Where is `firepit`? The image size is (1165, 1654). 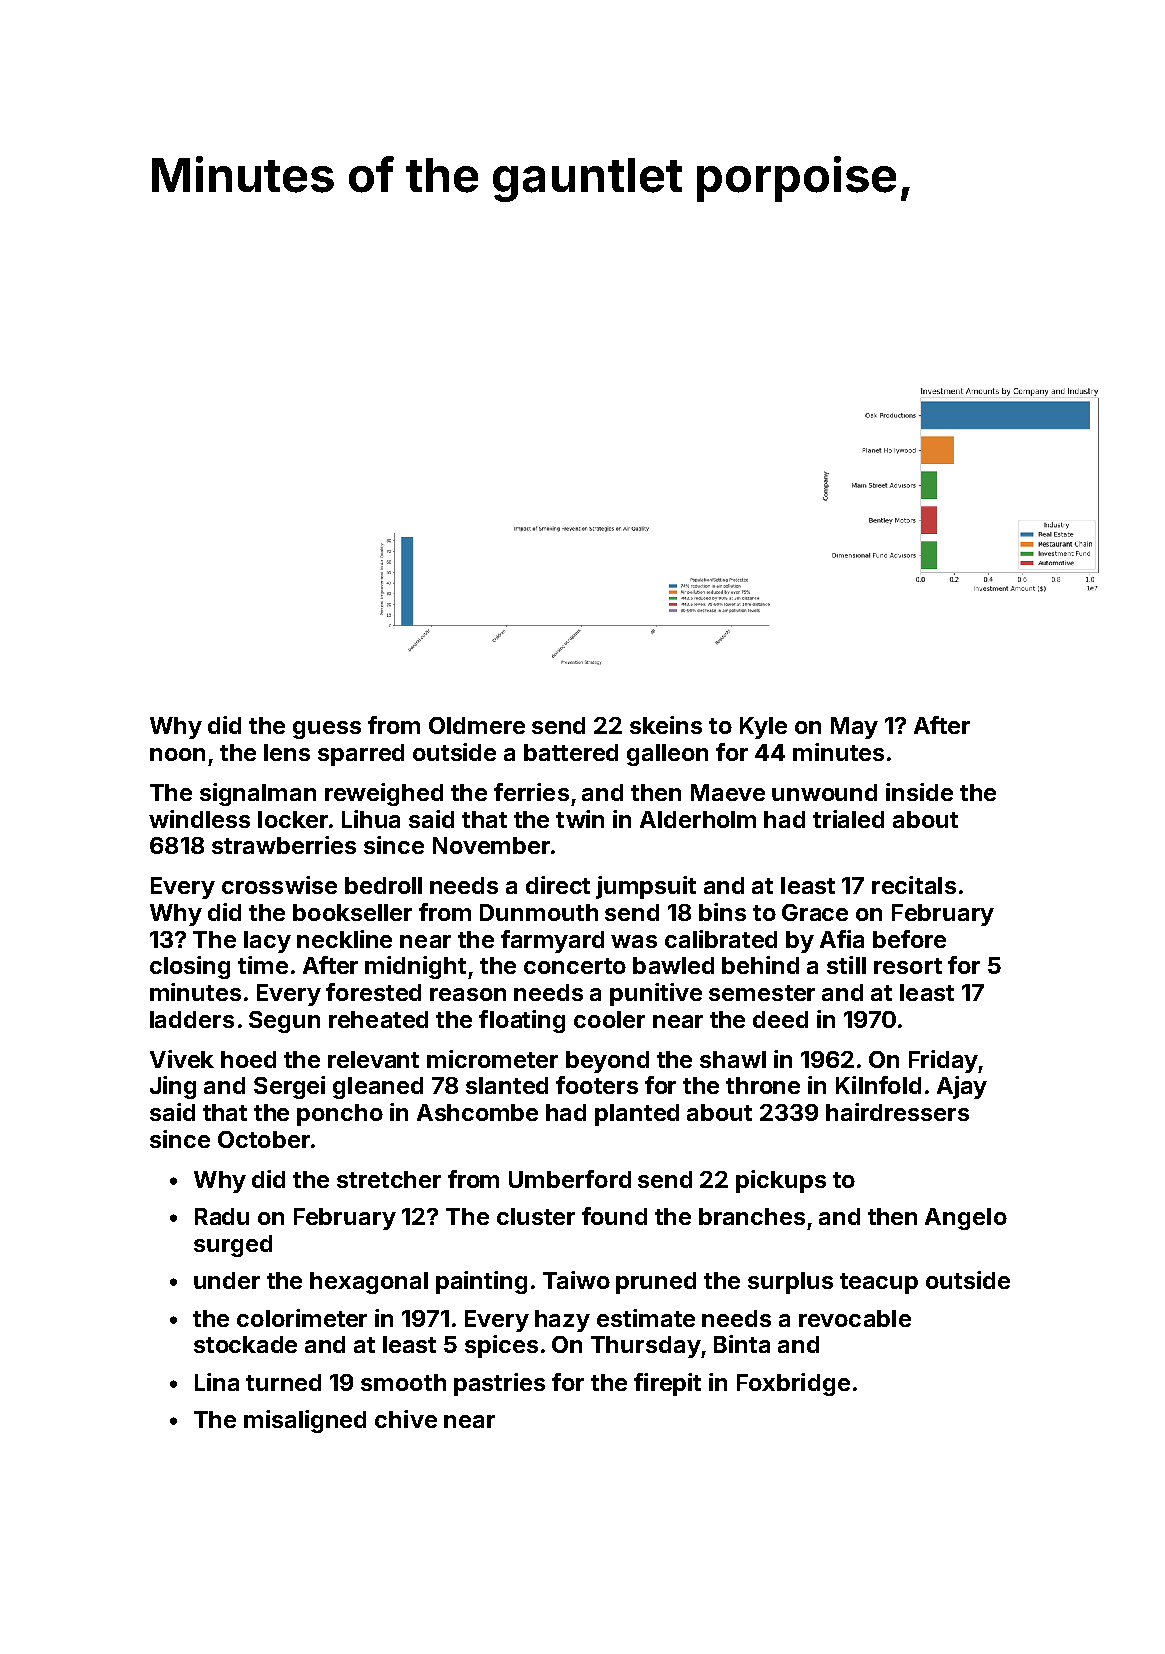 firepit is located at coordinates (667, 1384).
